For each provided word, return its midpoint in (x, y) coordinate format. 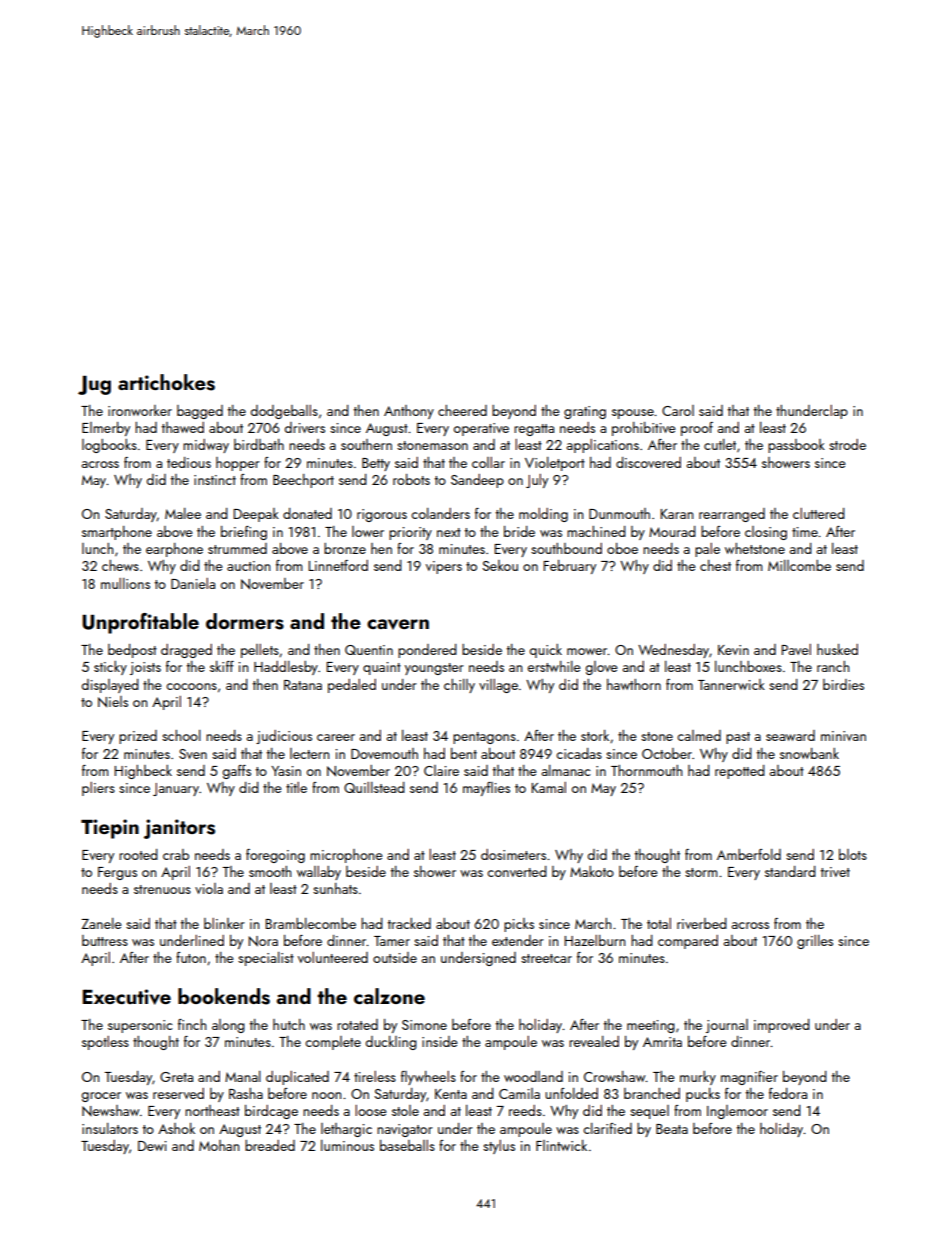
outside (395, 957)
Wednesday (673, 651)
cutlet (720, 444)
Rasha (246, 1093)
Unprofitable (140, 623)
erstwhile (554, 666)
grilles (815, 942)
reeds (525, 1110)
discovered (648, 462)
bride (519, 531)
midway (206, 446)
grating (585, 412)
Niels (113, 702)
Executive (126, 997)
